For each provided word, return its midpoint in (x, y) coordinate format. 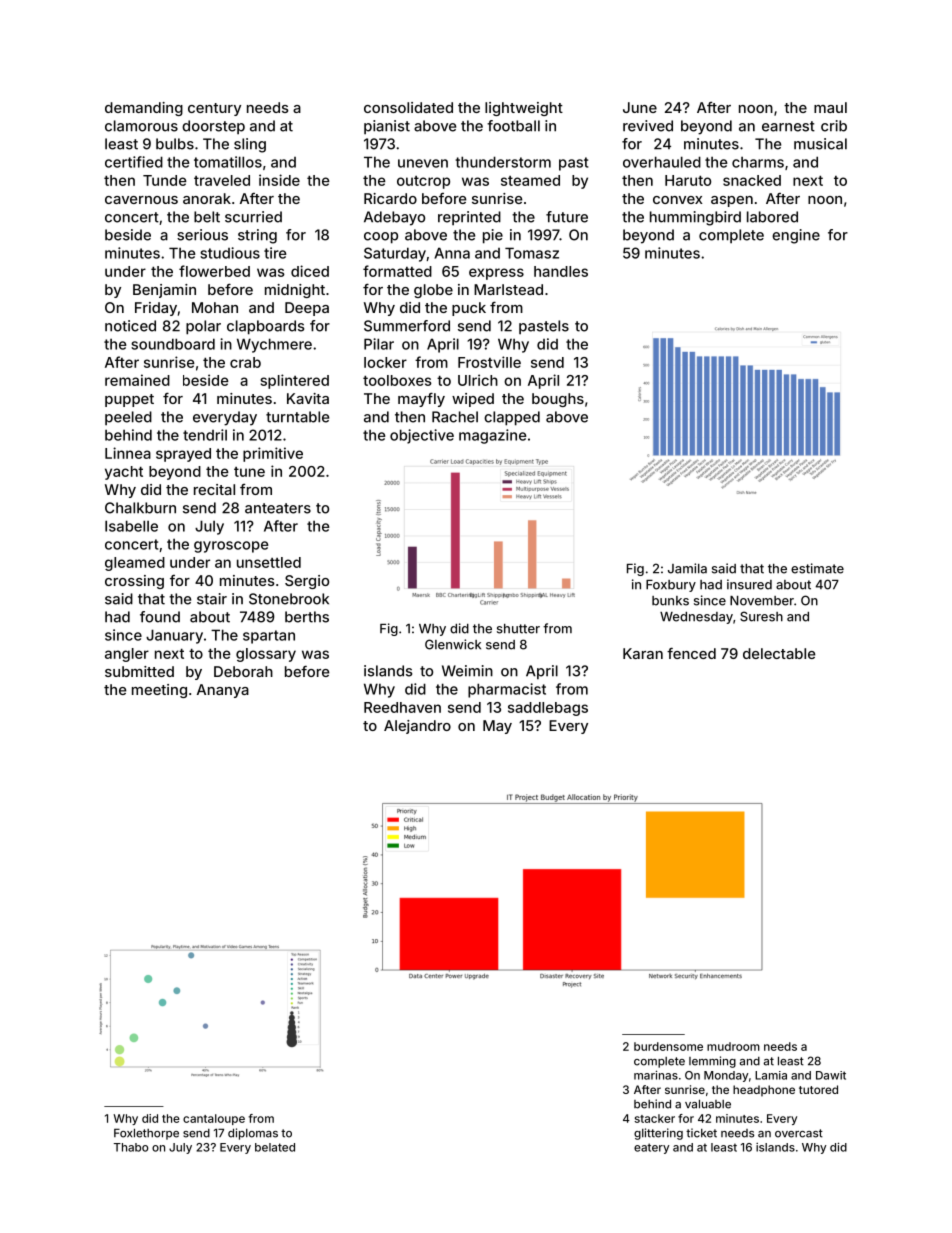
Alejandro (417, 727)
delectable (779, 653)
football (513, 126)
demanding (144, 109)
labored (772, 217)
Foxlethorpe (146, 1134)
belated (275, 1147)
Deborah (243, 671)
